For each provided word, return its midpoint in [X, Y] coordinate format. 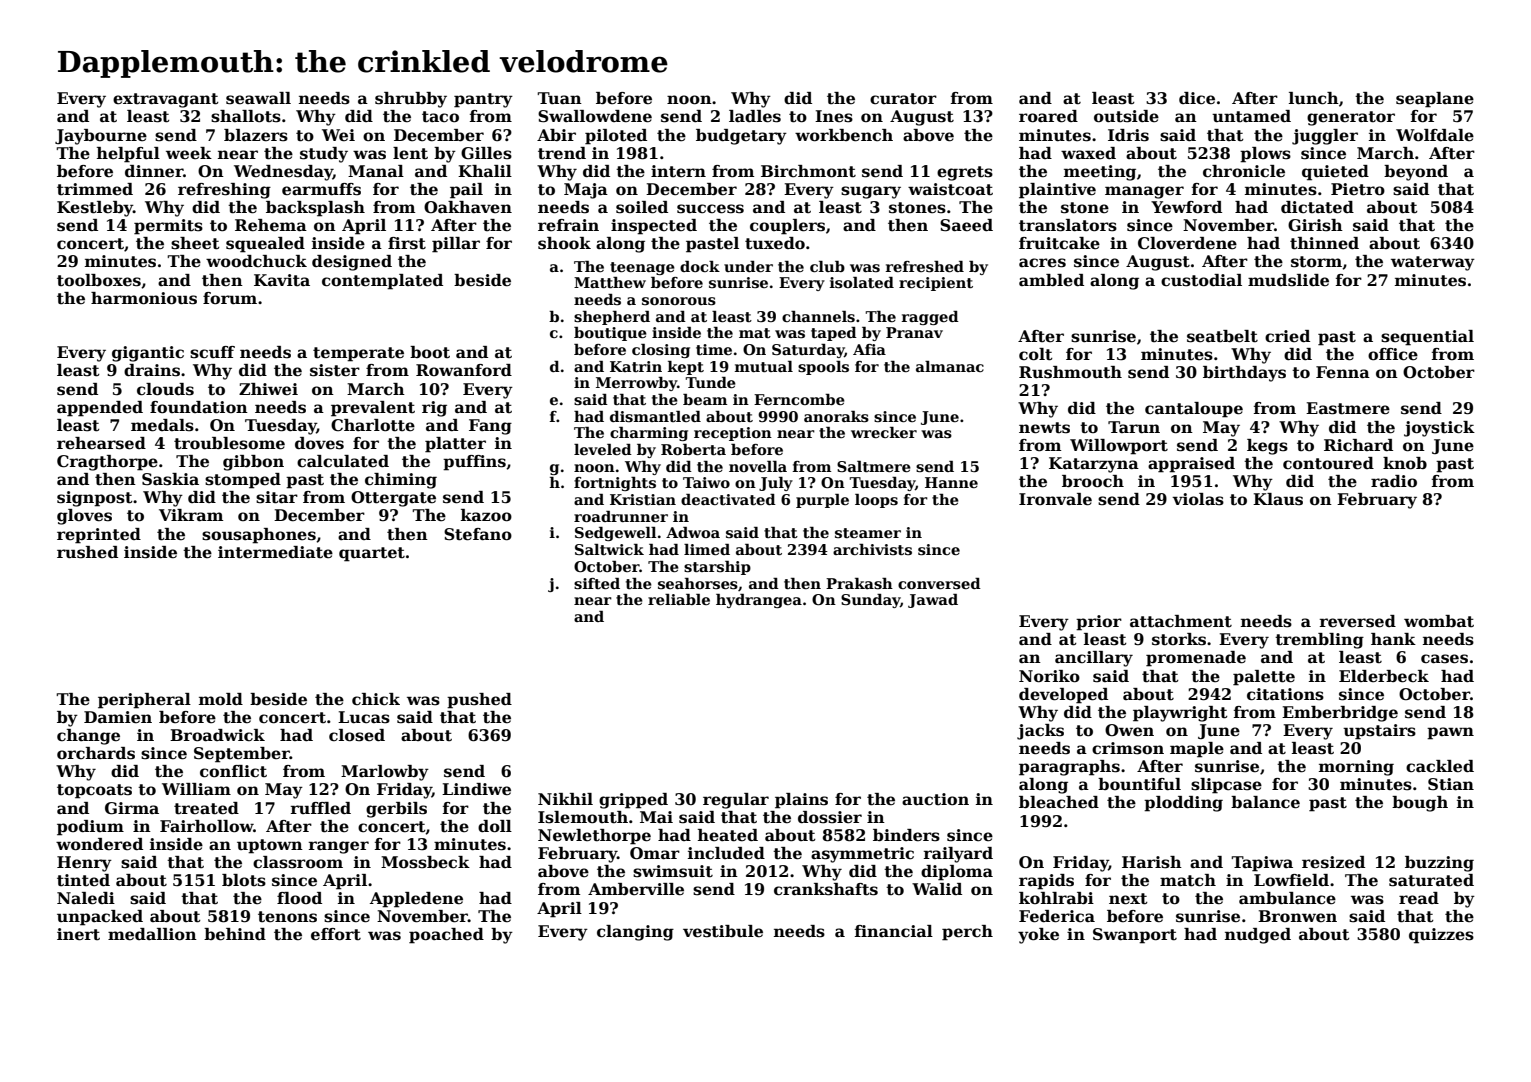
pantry [483, 100]
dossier [830, 817]
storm [1316, 262]
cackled [1440, 766]
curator [903, 99]
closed [357, 735]
